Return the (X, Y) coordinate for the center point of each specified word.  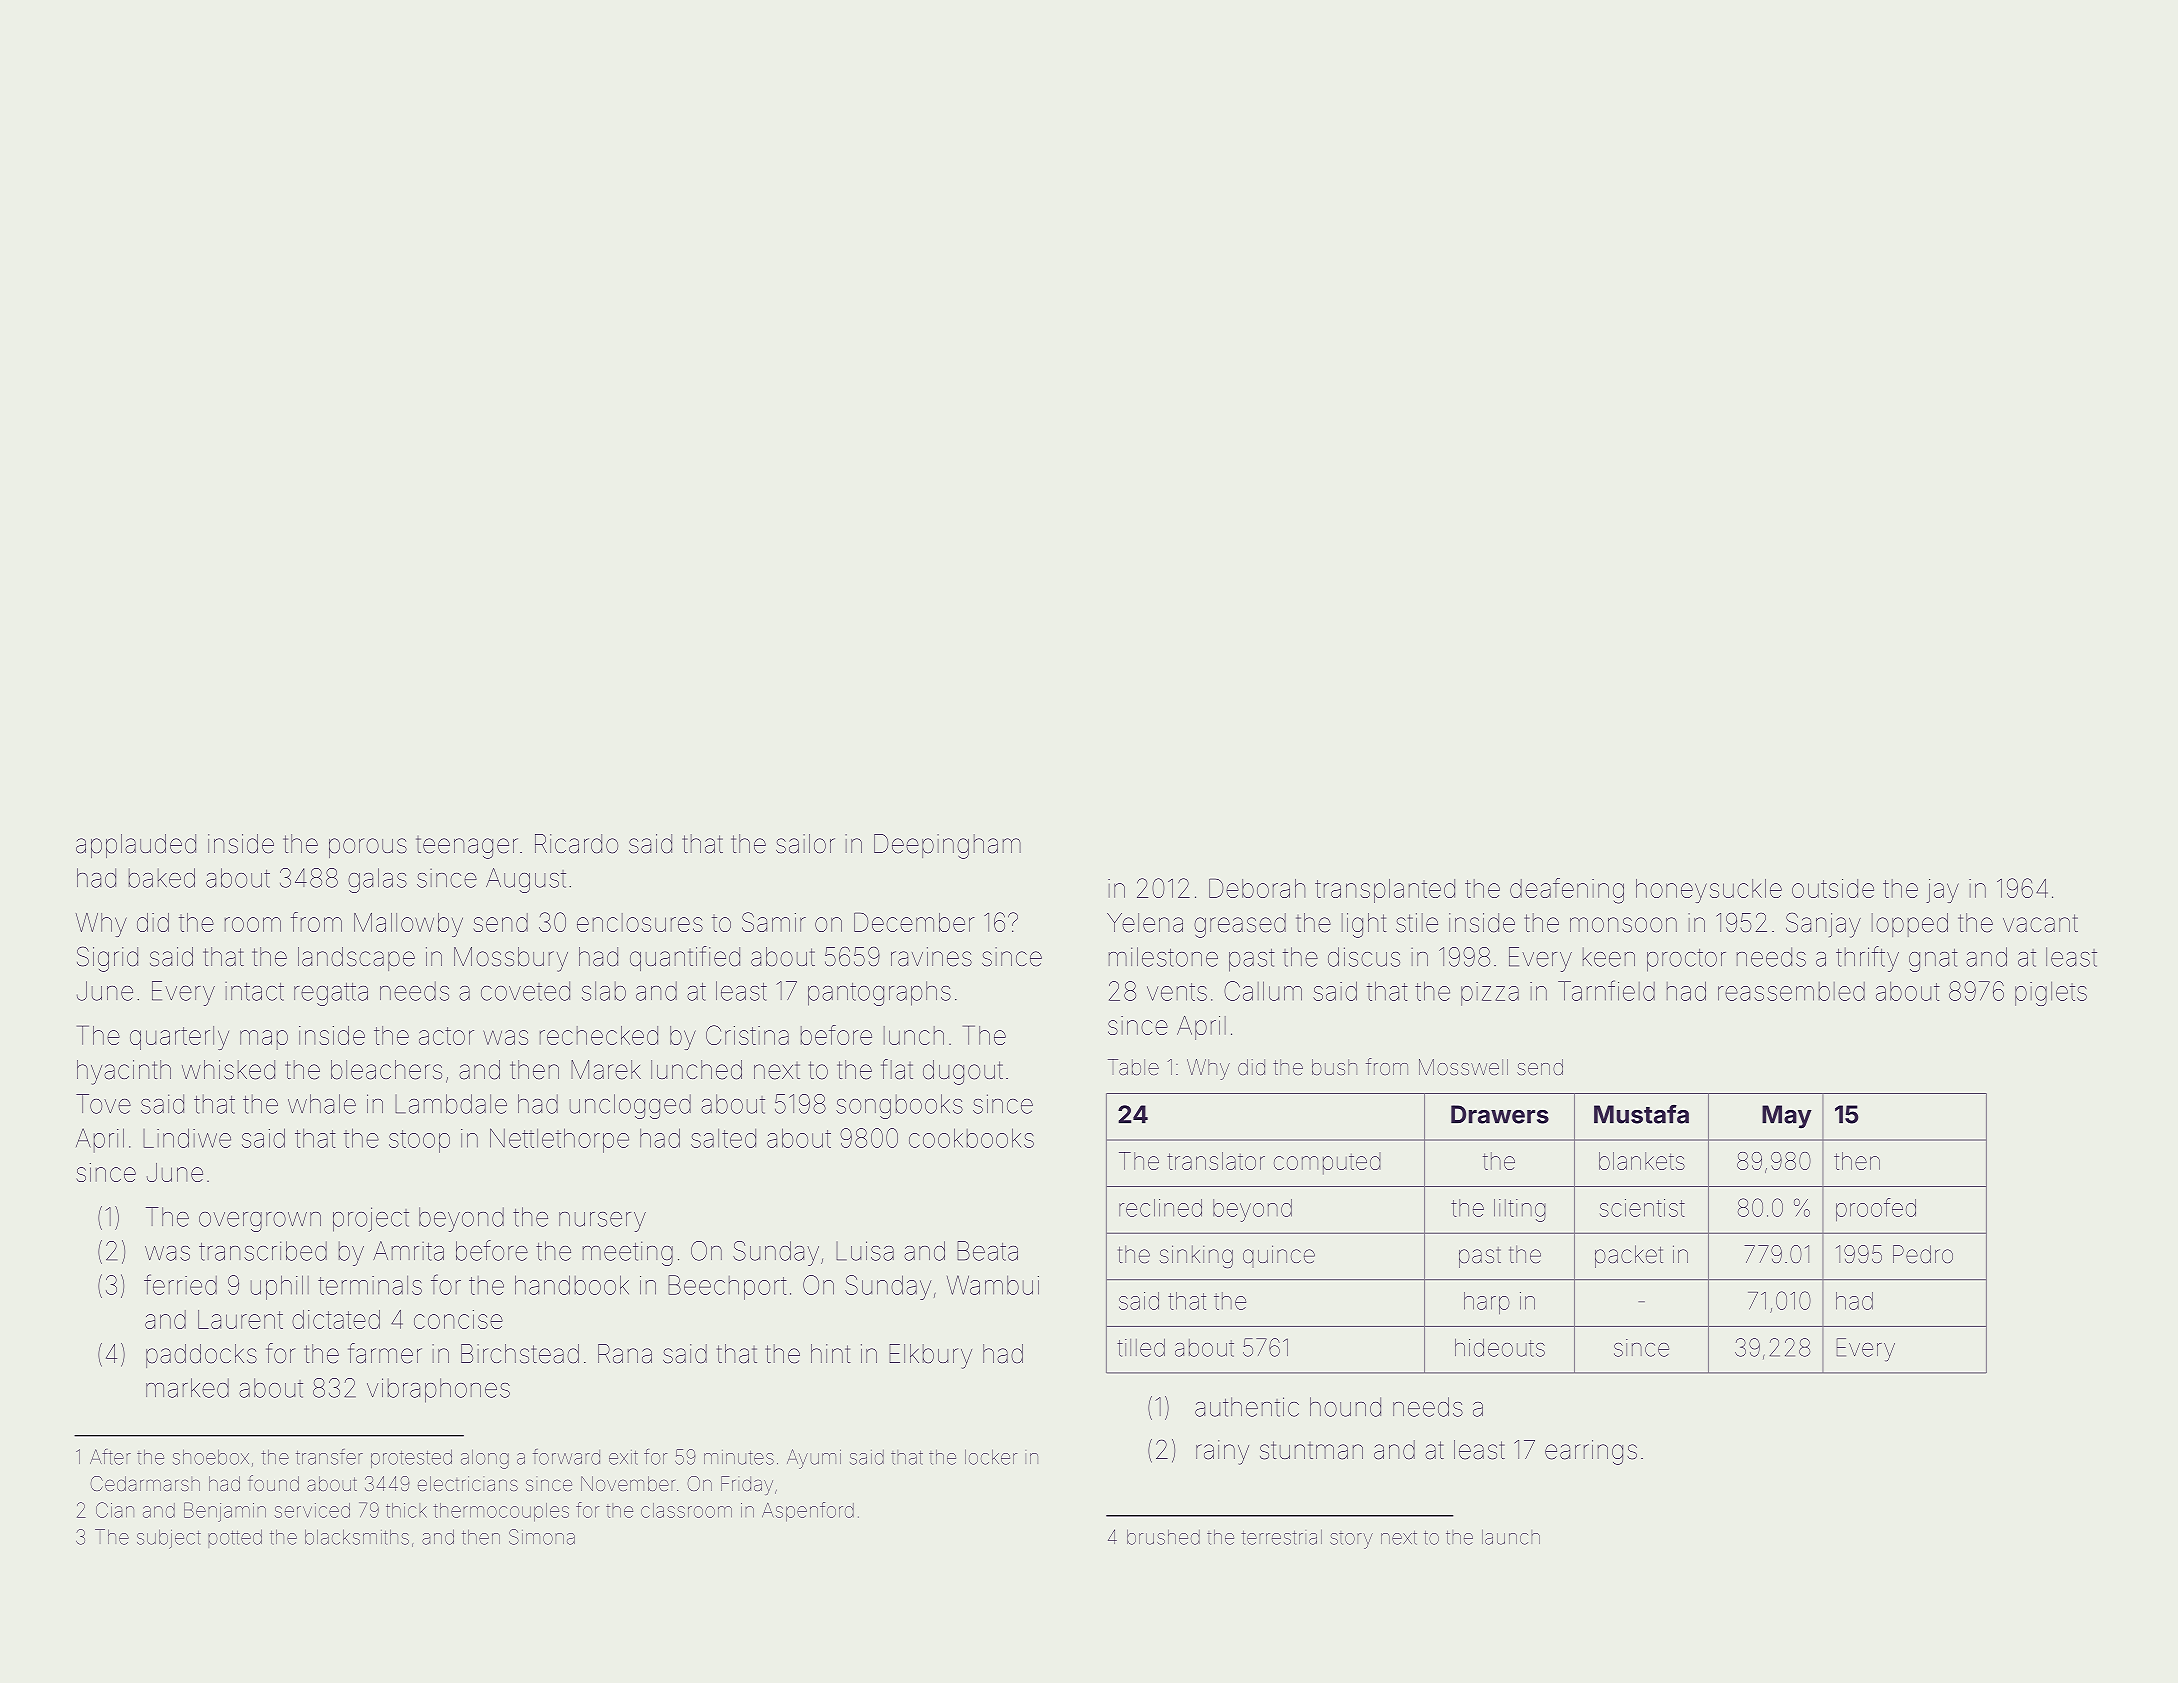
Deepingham (947, 846)
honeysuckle (1709, 891)
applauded (136, 846)
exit (623, 1457)
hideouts (1500, 1348)
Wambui (993, 1285)
